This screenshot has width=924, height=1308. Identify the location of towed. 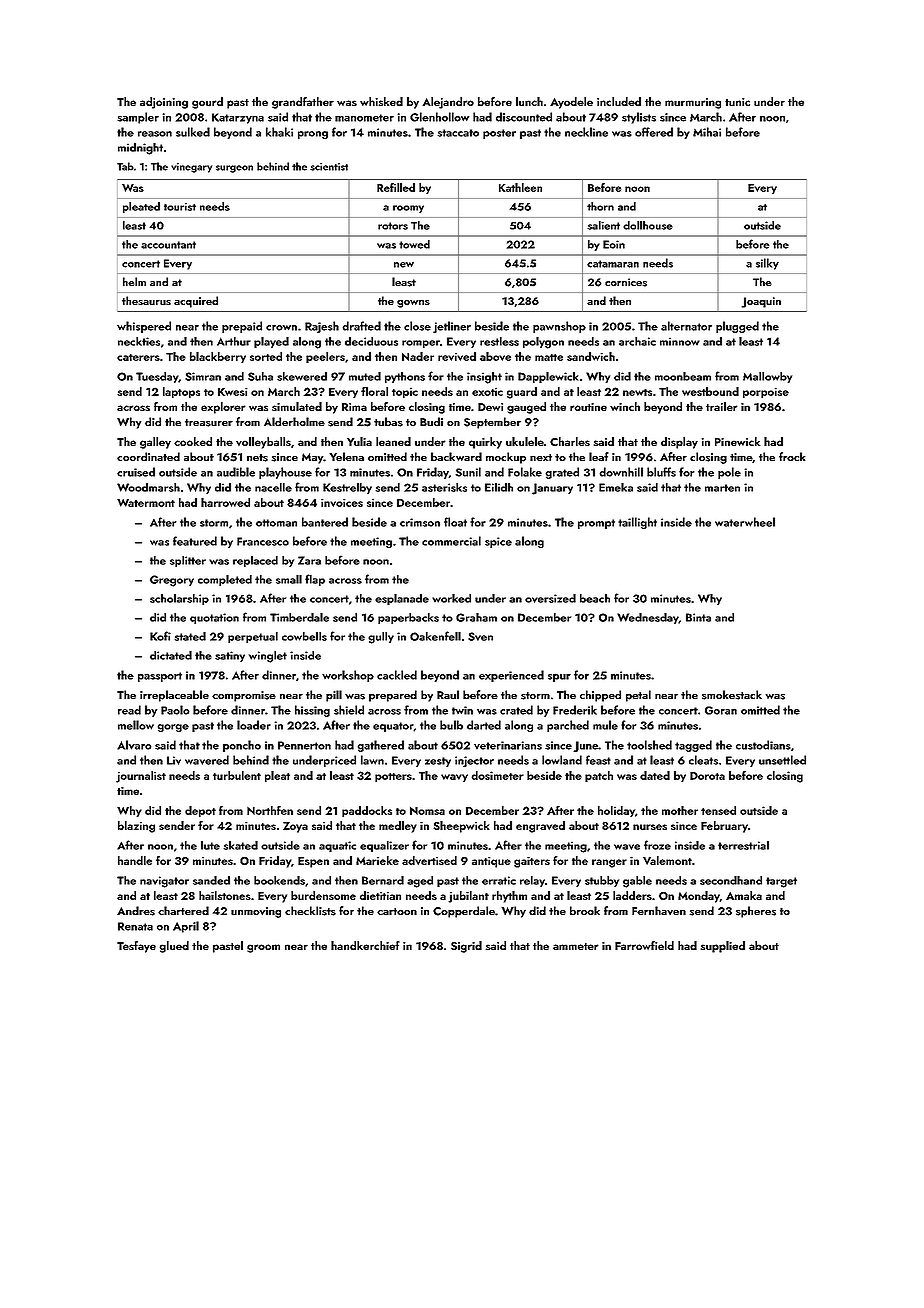
(414, 244).
